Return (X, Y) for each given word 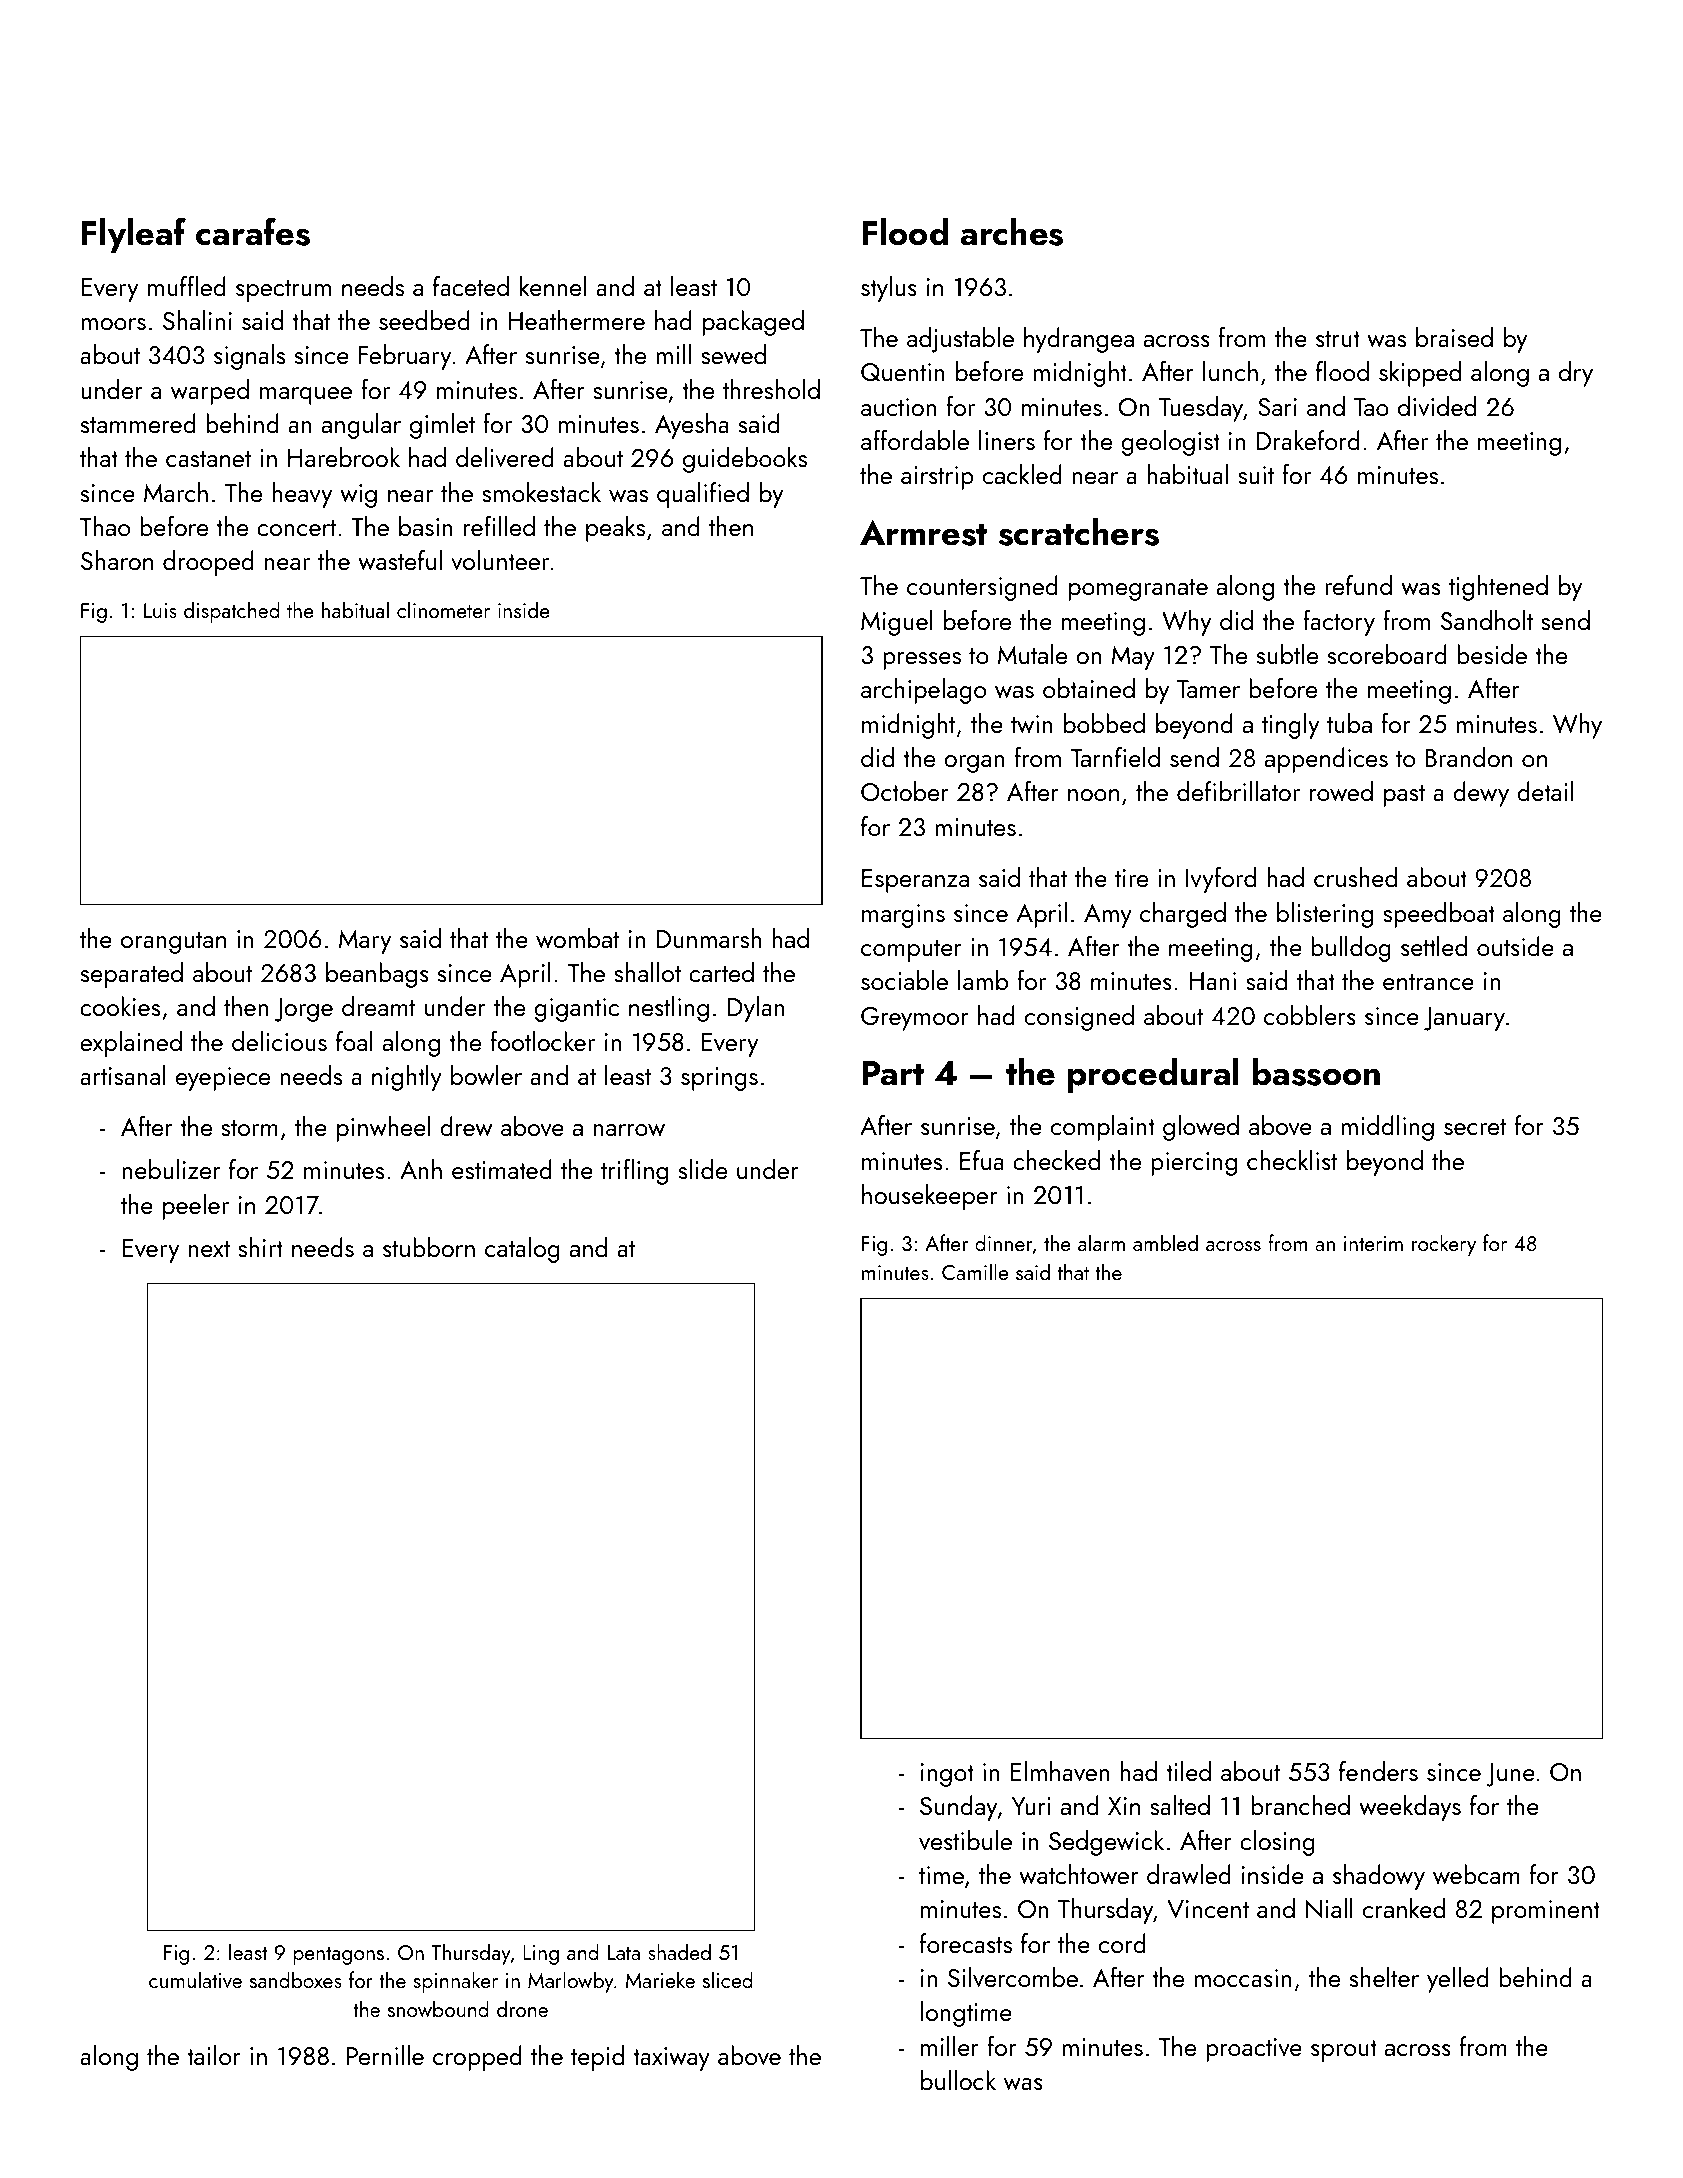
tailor (214, 2055)
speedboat (1439, 915)
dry (1576, 374)
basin (426, 526)
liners (1007, 440)
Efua (982, 1160)
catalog (522, 1250)
